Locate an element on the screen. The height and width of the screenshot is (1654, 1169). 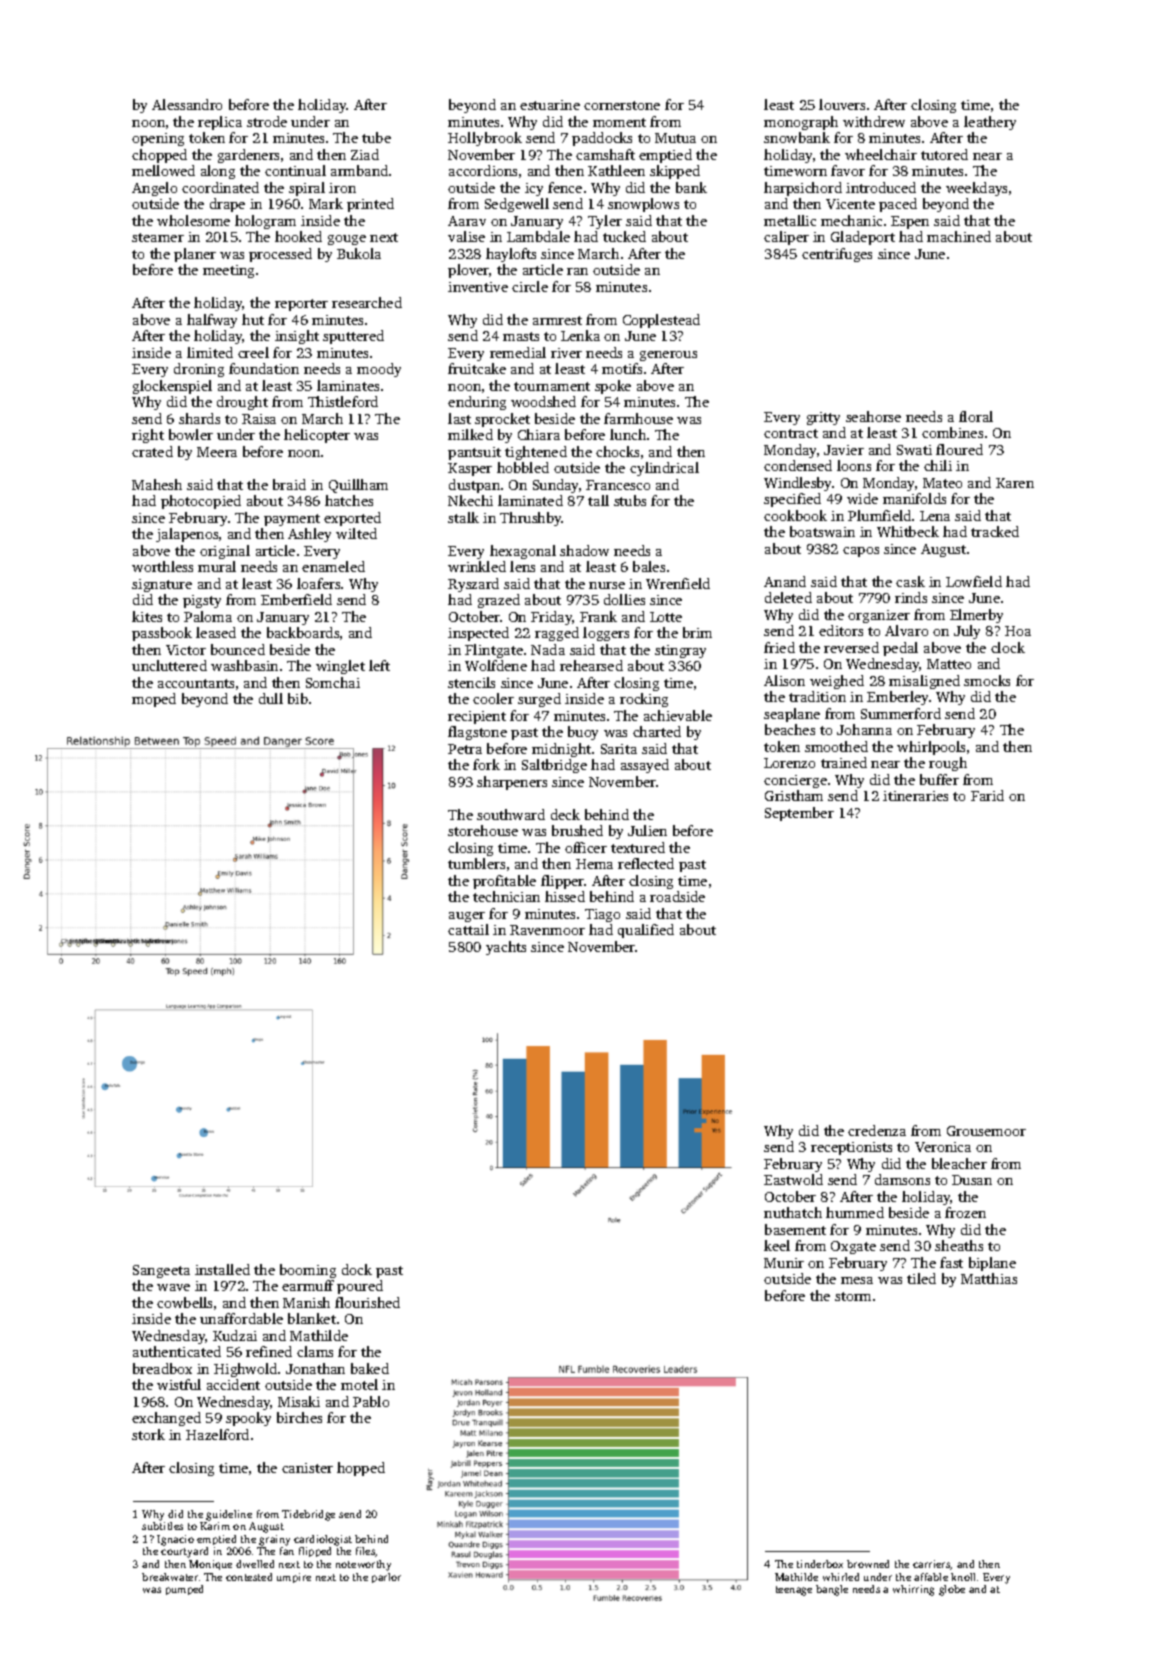
moped is located at coordinates (154, 700).
